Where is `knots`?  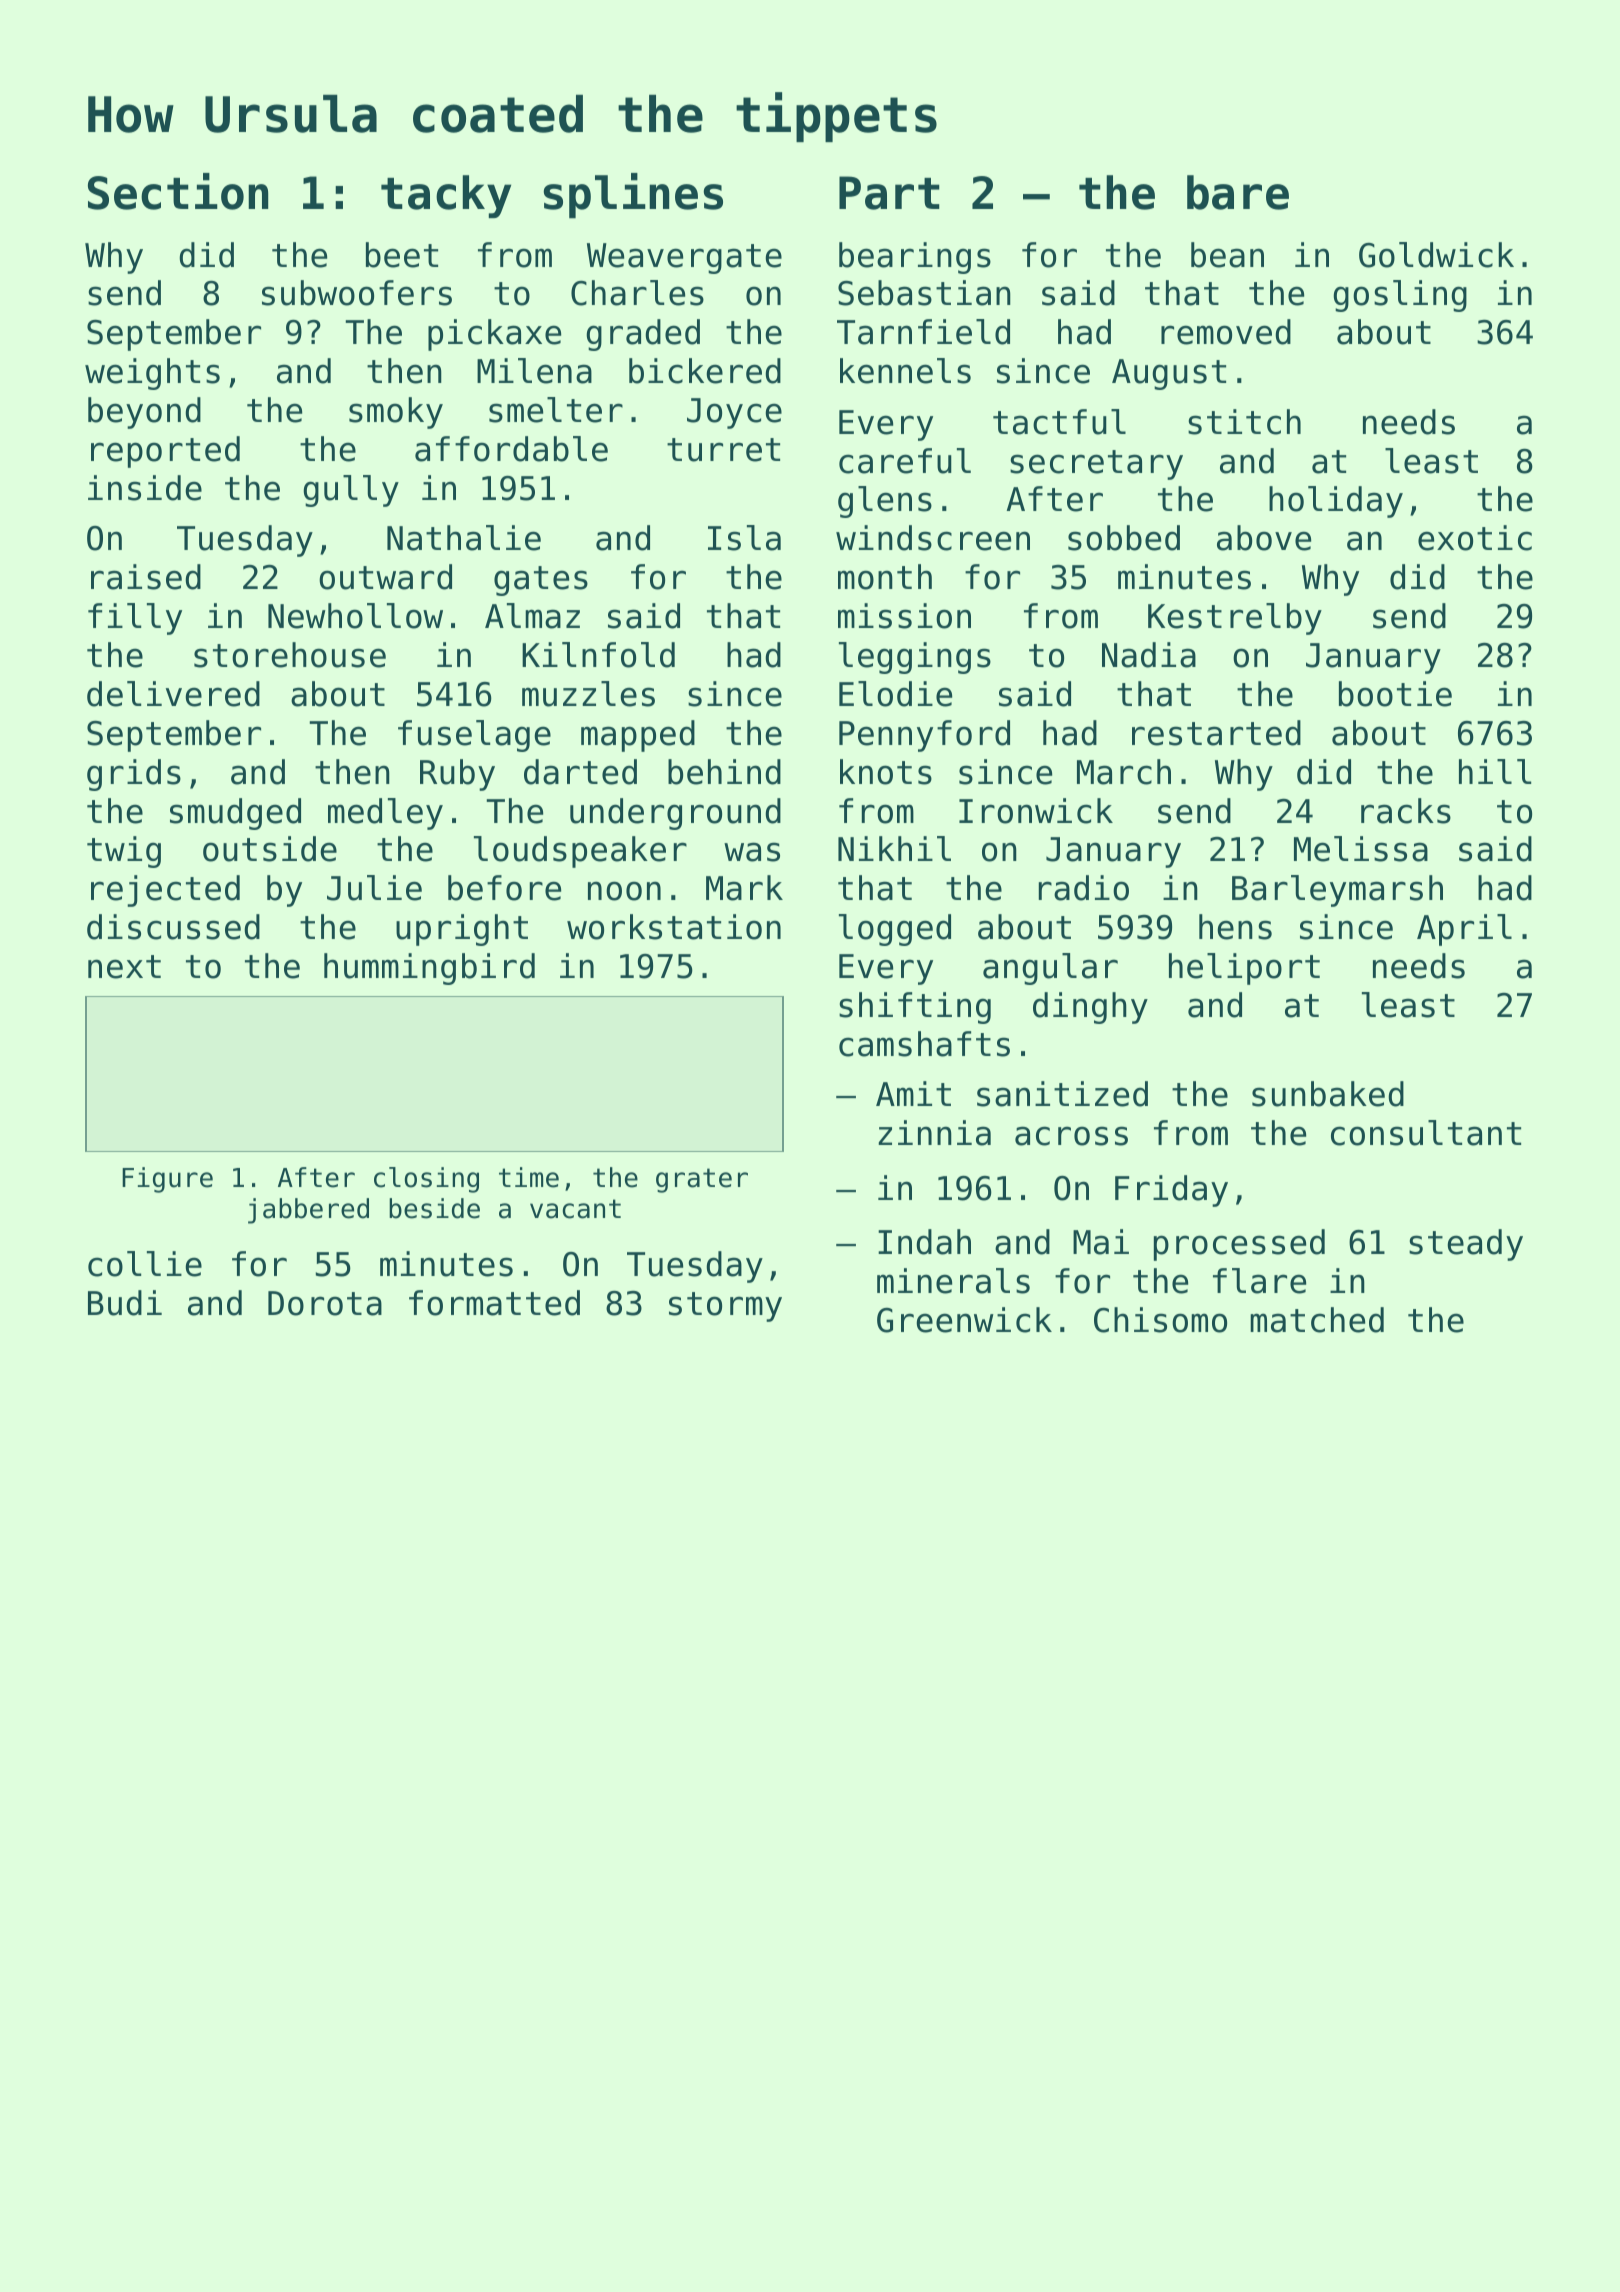
knots is located at coordinates (886, 772).
